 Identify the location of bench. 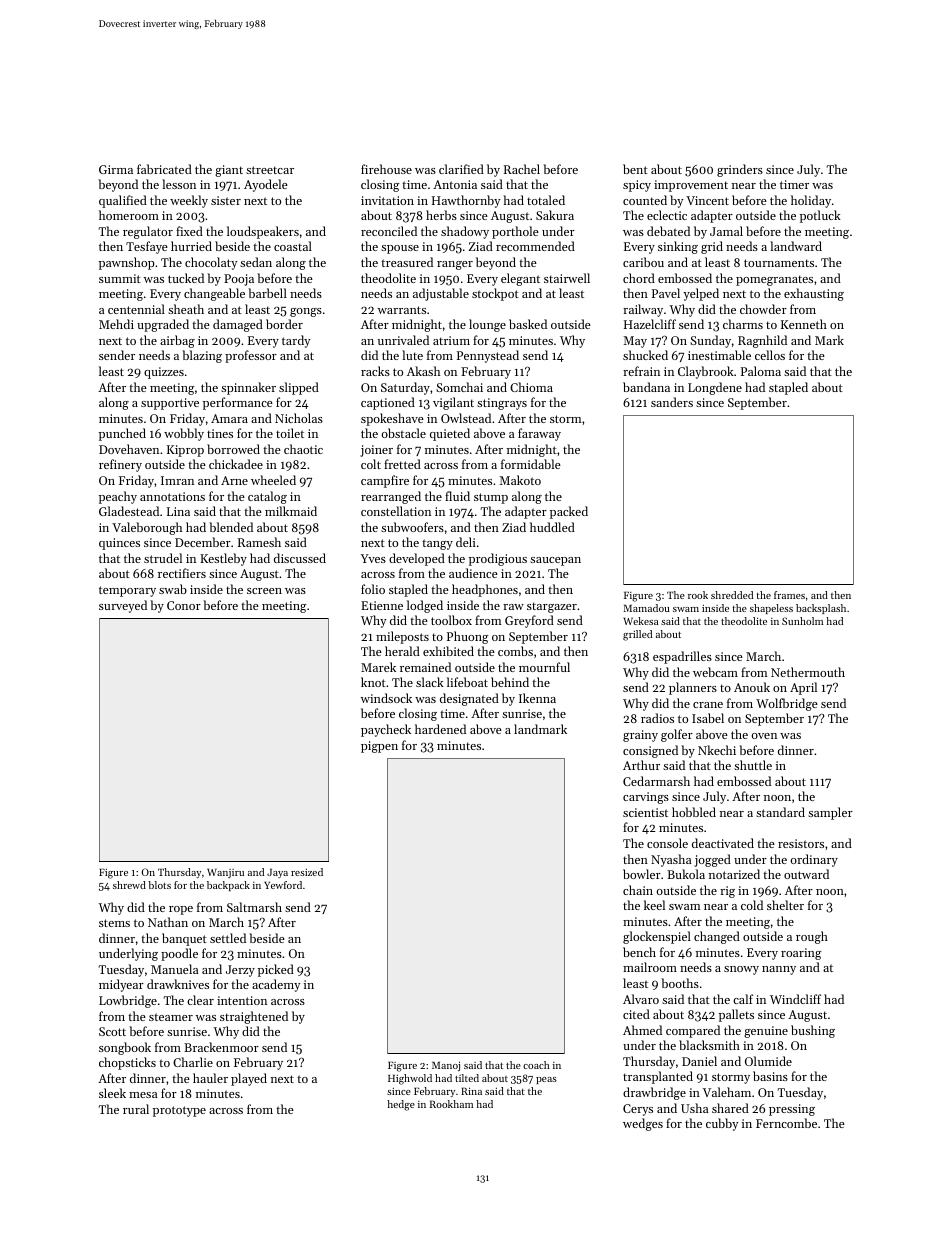
(639, 952).
